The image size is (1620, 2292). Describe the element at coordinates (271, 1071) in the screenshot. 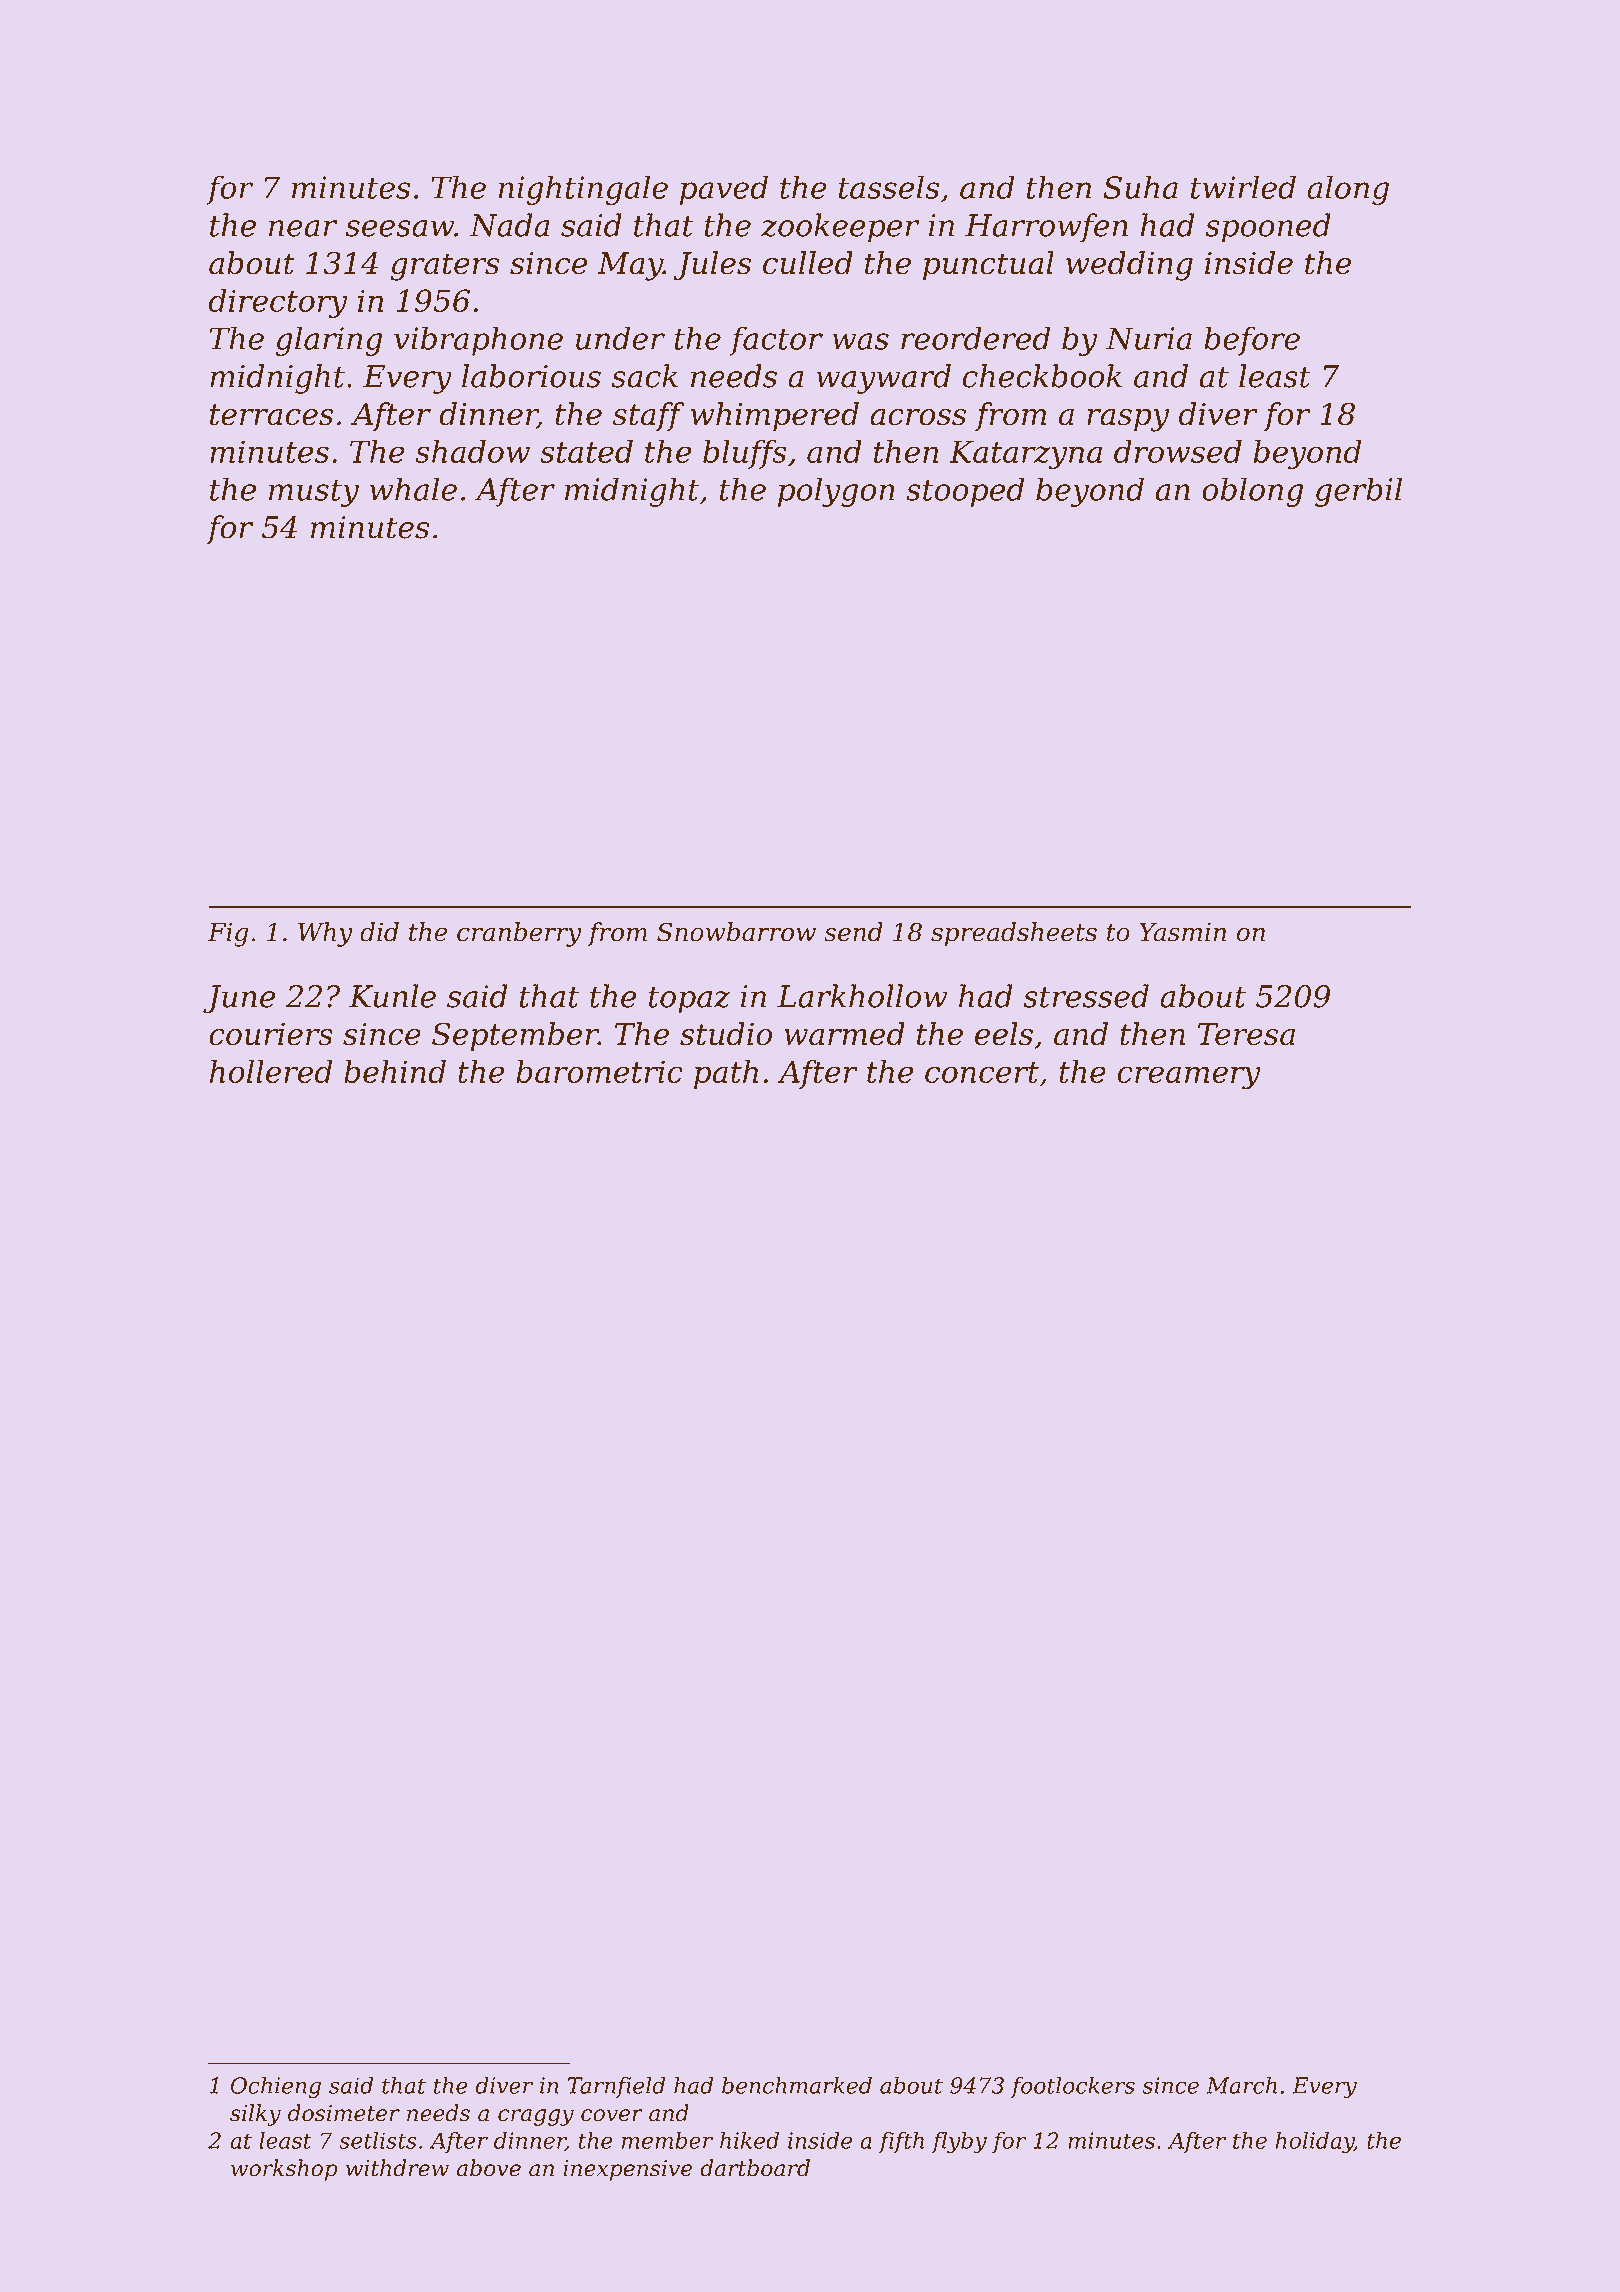

I see `hollered` at that location.
